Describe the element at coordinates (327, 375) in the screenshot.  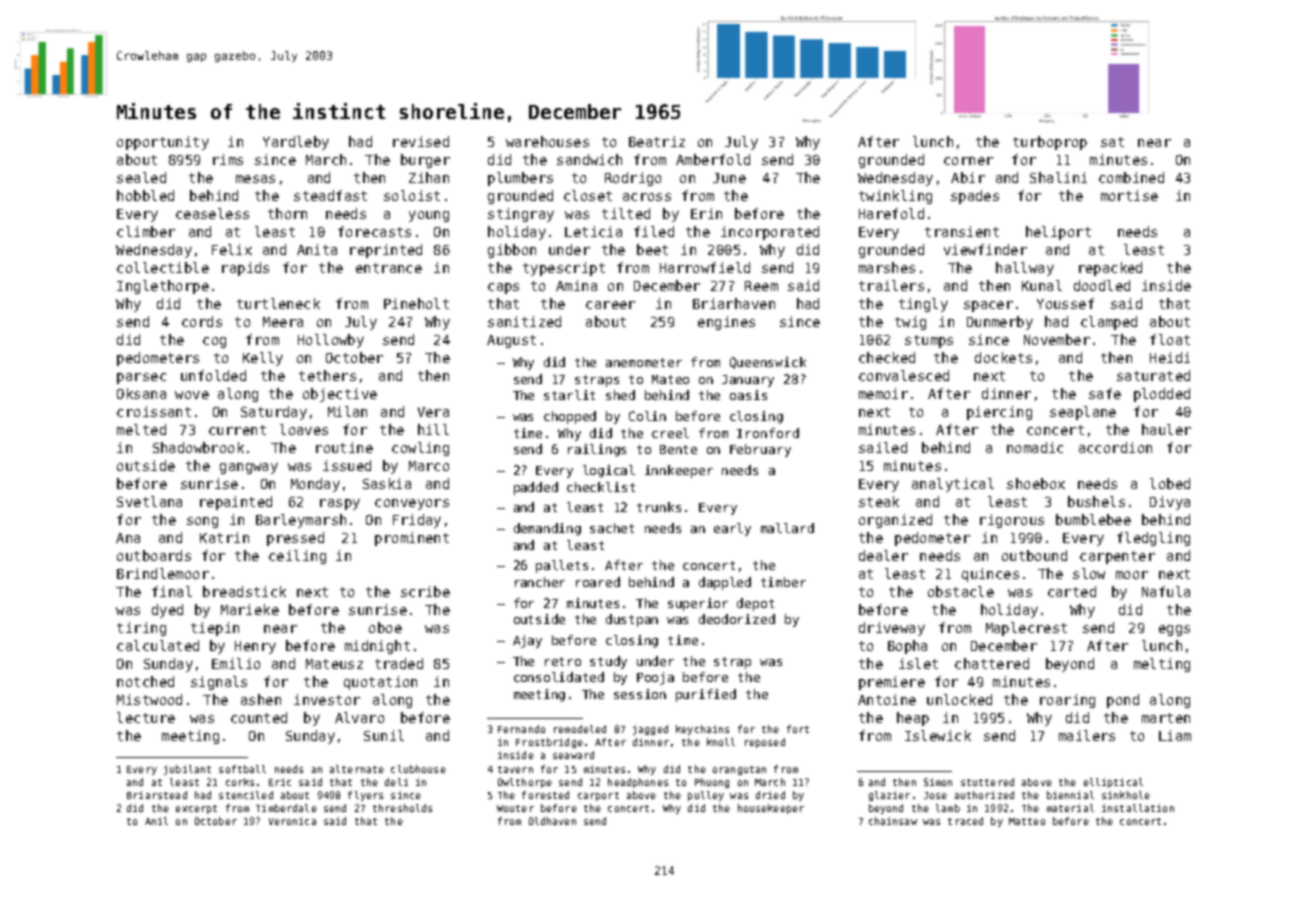
I see `tethers` at that location.
